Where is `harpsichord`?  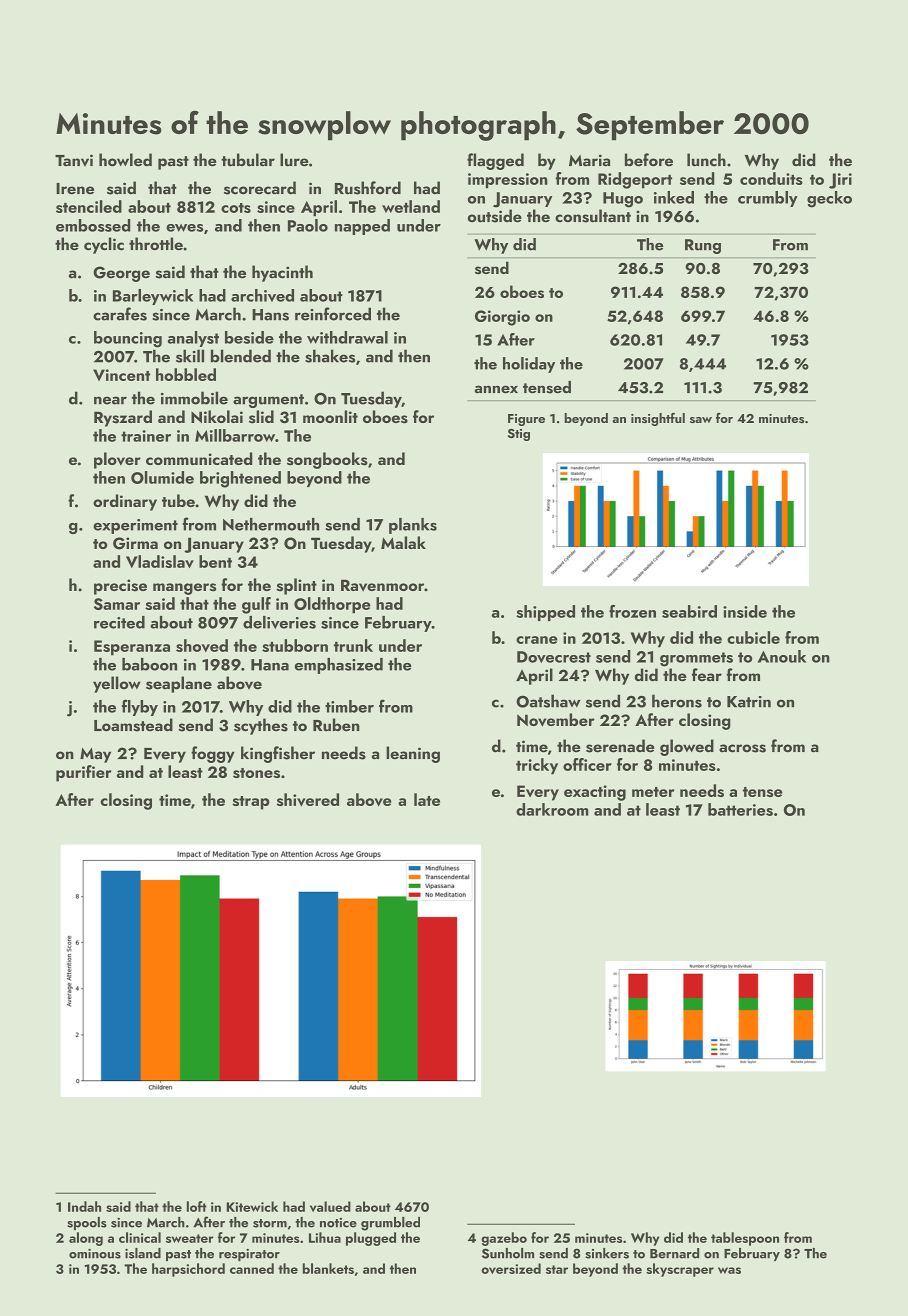 harpsichord is located at coordinates (188, 1270).
